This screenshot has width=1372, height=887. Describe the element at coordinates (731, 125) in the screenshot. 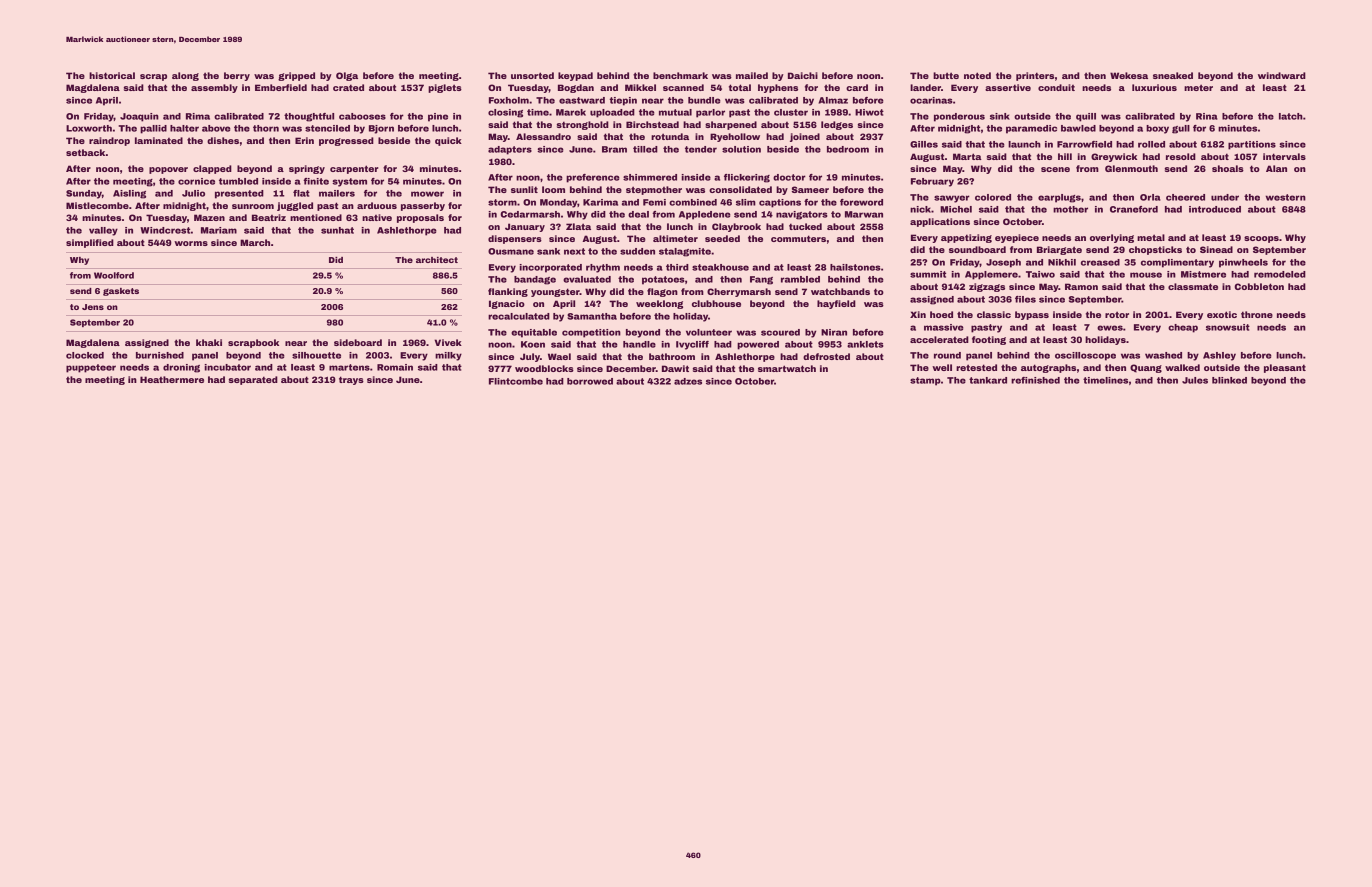

I see `sharpened` at that location.
